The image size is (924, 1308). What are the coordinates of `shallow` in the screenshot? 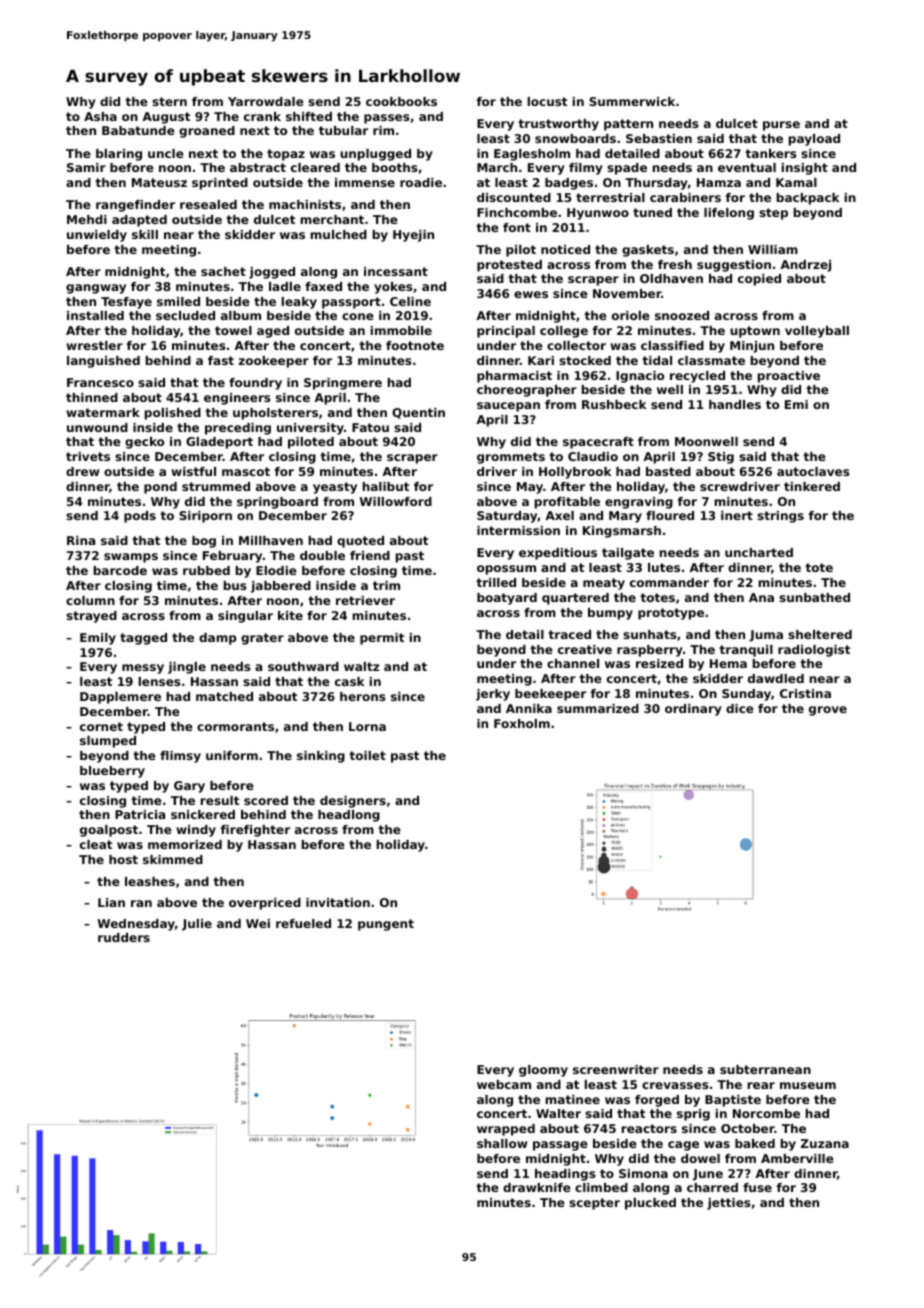 It's located at (502, 1143).
